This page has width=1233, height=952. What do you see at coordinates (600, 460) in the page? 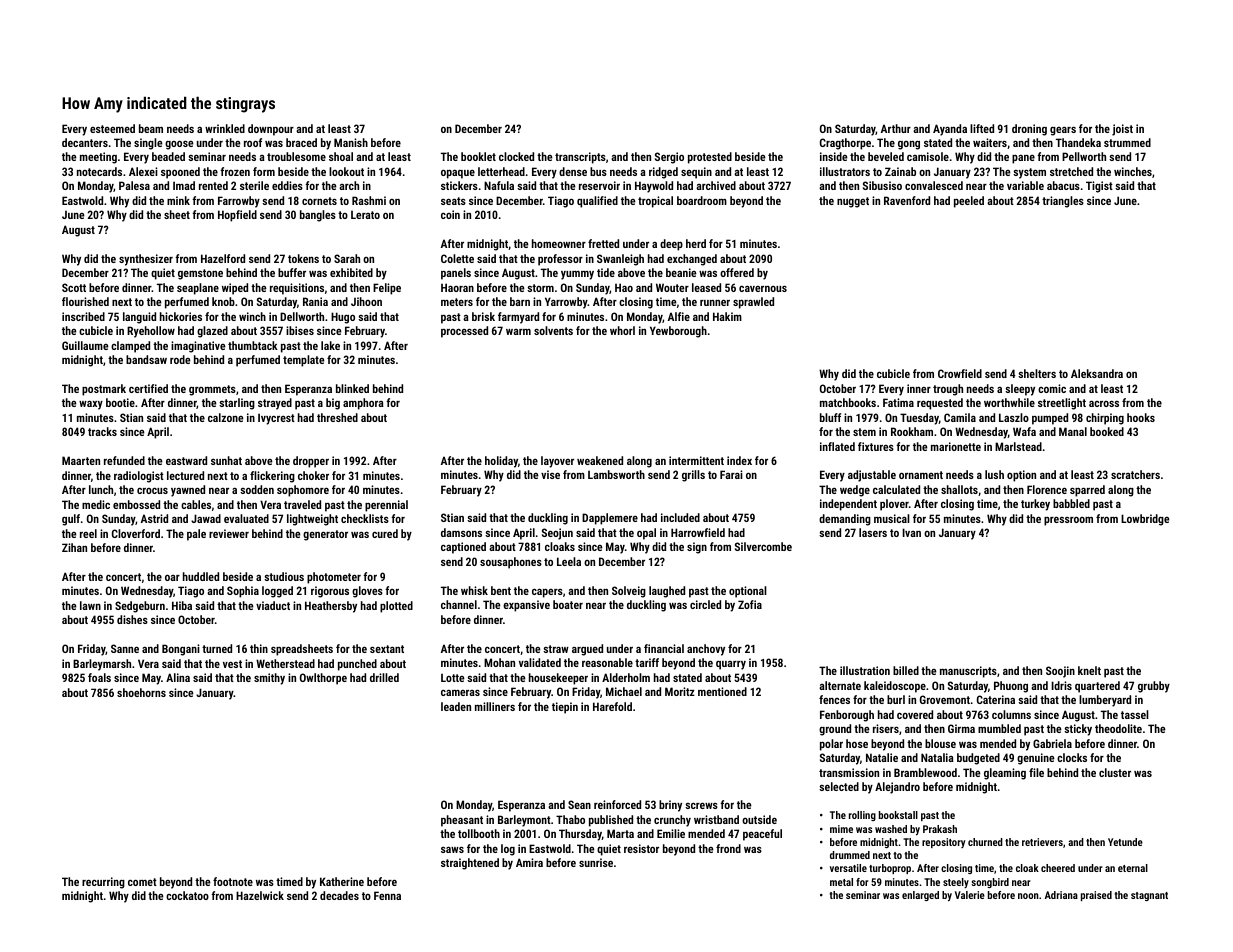
I see `weakened` at bounding box center [600, 460].
